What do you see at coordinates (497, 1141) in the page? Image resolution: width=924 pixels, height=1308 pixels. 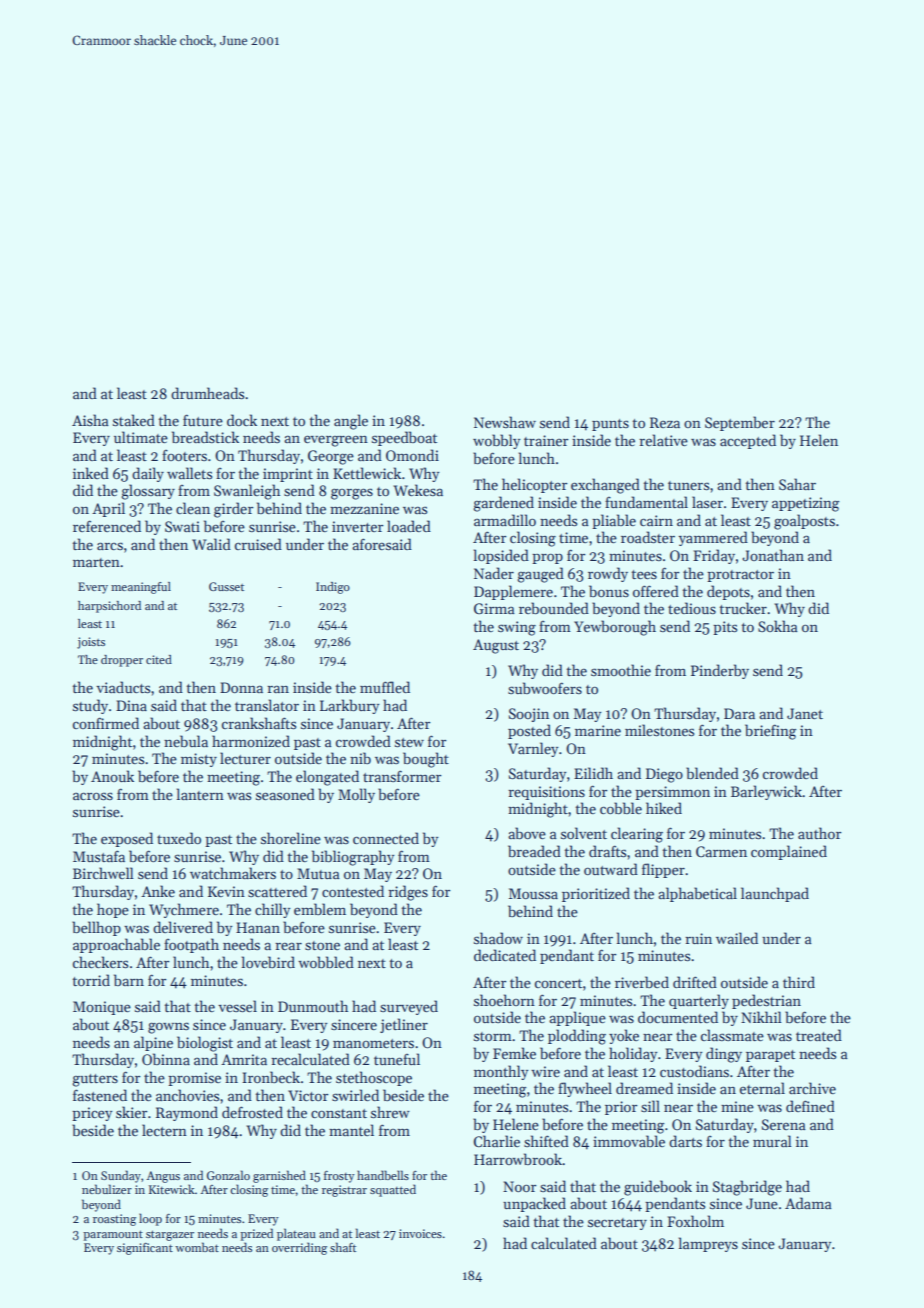 I see `Charlie` at bounding box center [497, 1141].
